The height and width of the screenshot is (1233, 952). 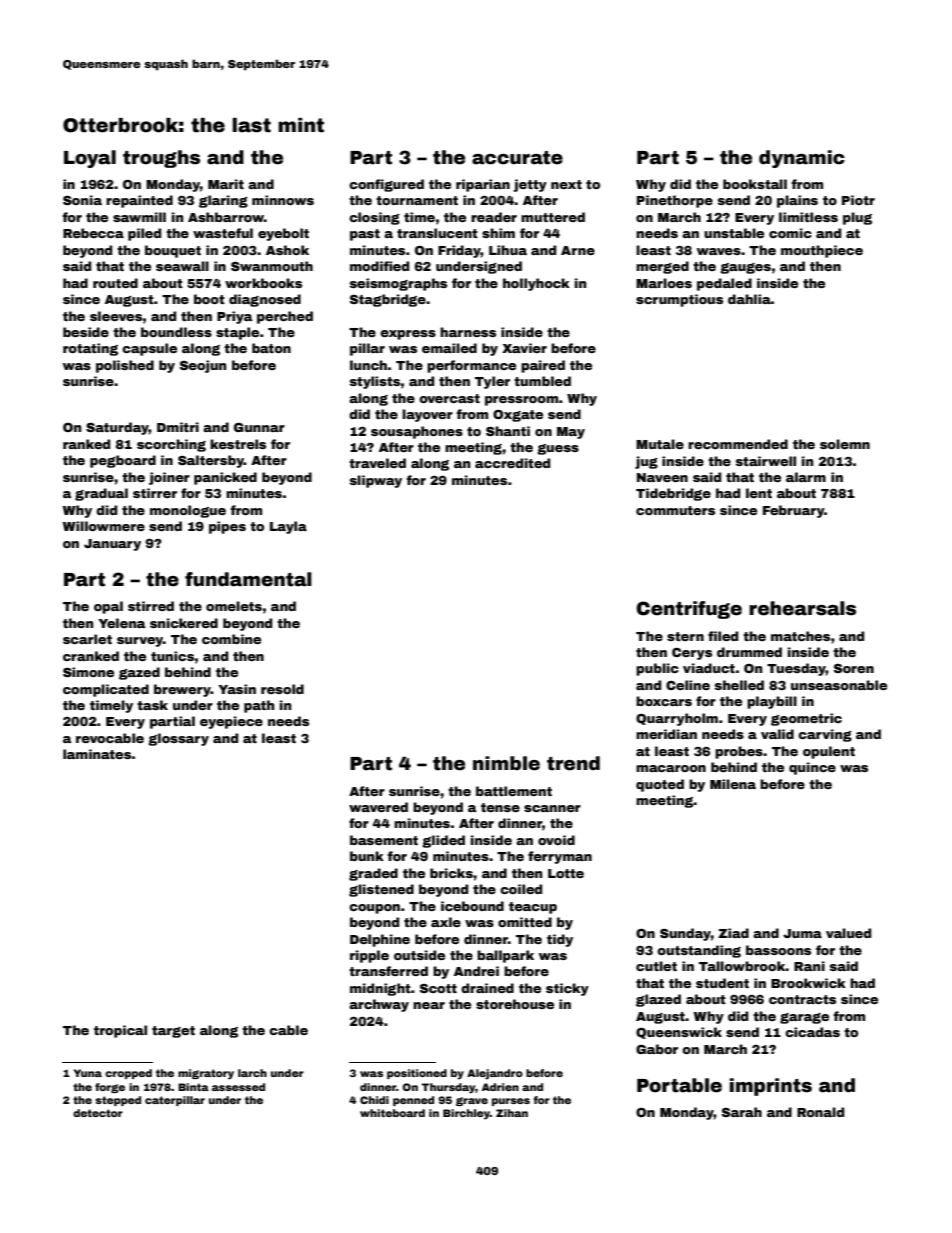 What do you see at coordinates (378, 807) in the screenshot?
I see `wavered` at bounding box center [378, 807].
